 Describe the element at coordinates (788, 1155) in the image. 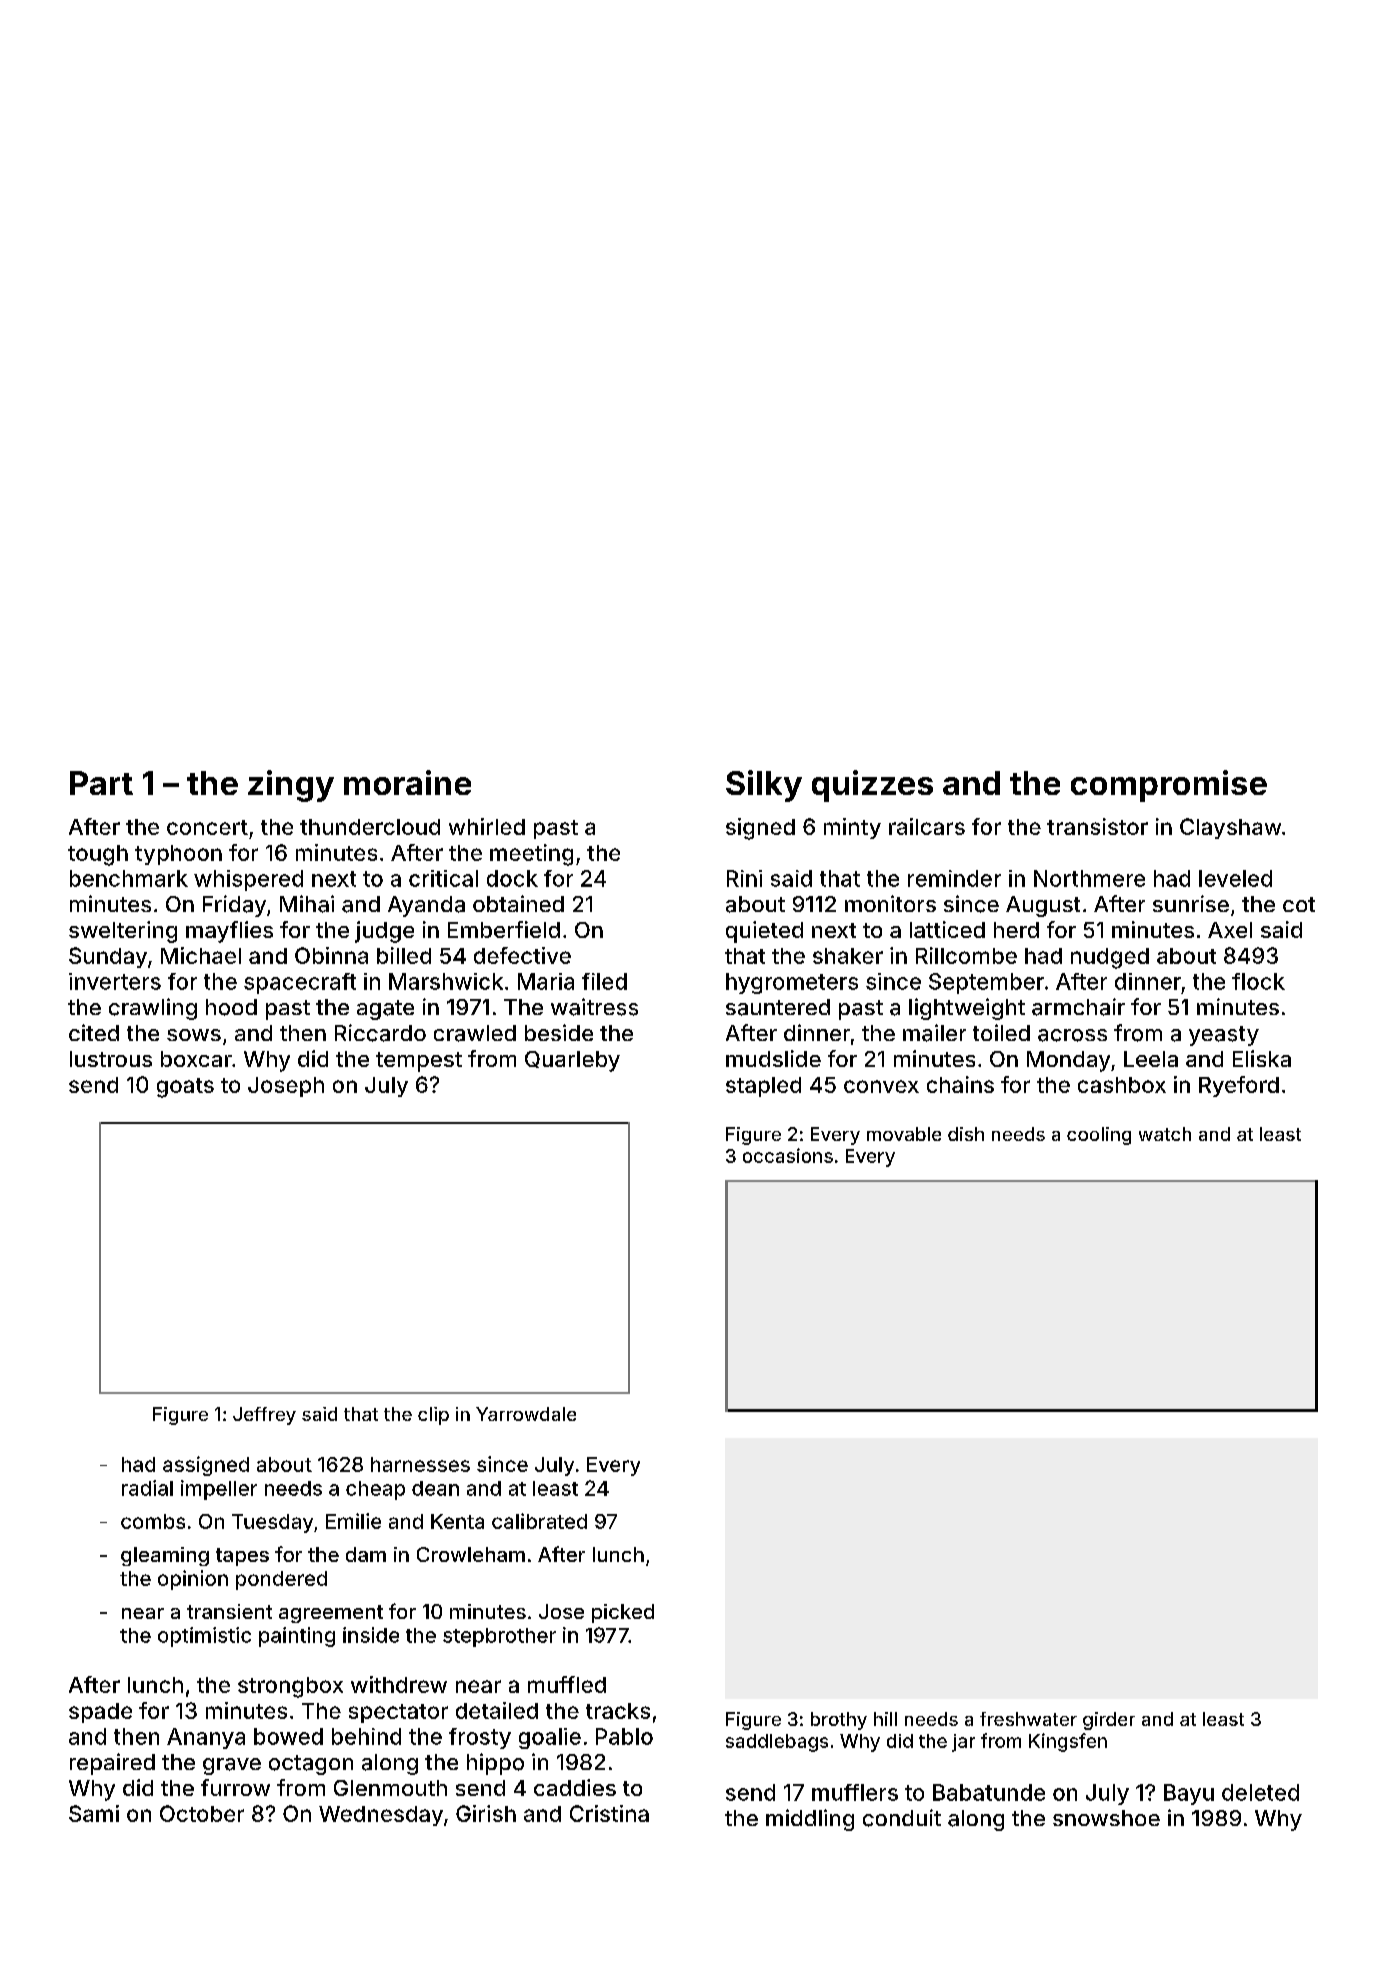

I see `occasions` at that location.
